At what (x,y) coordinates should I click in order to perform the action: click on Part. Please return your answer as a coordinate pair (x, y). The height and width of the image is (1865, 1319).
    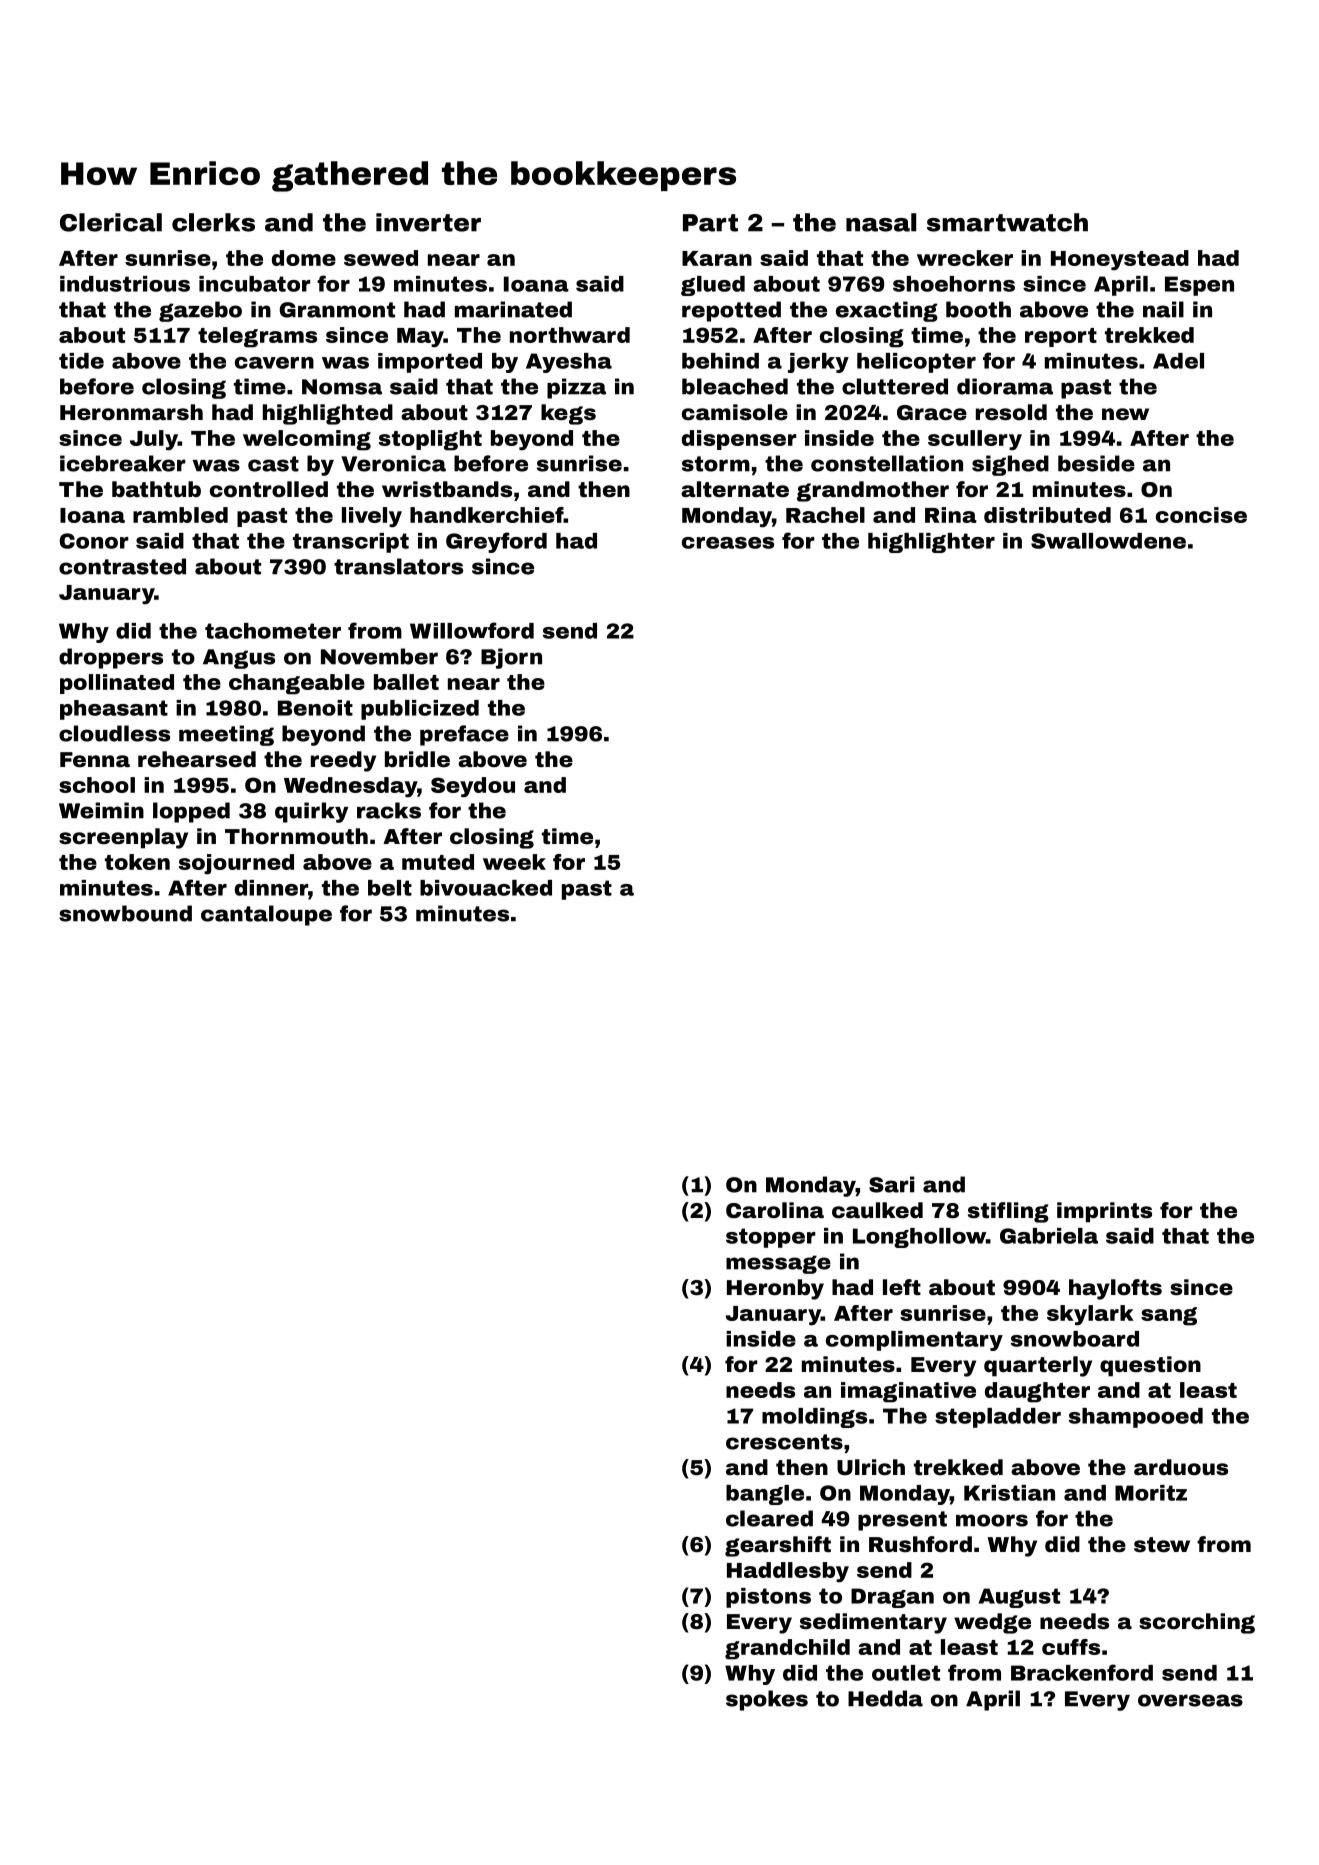
    Looking at the image, I should click on (710, 223).
